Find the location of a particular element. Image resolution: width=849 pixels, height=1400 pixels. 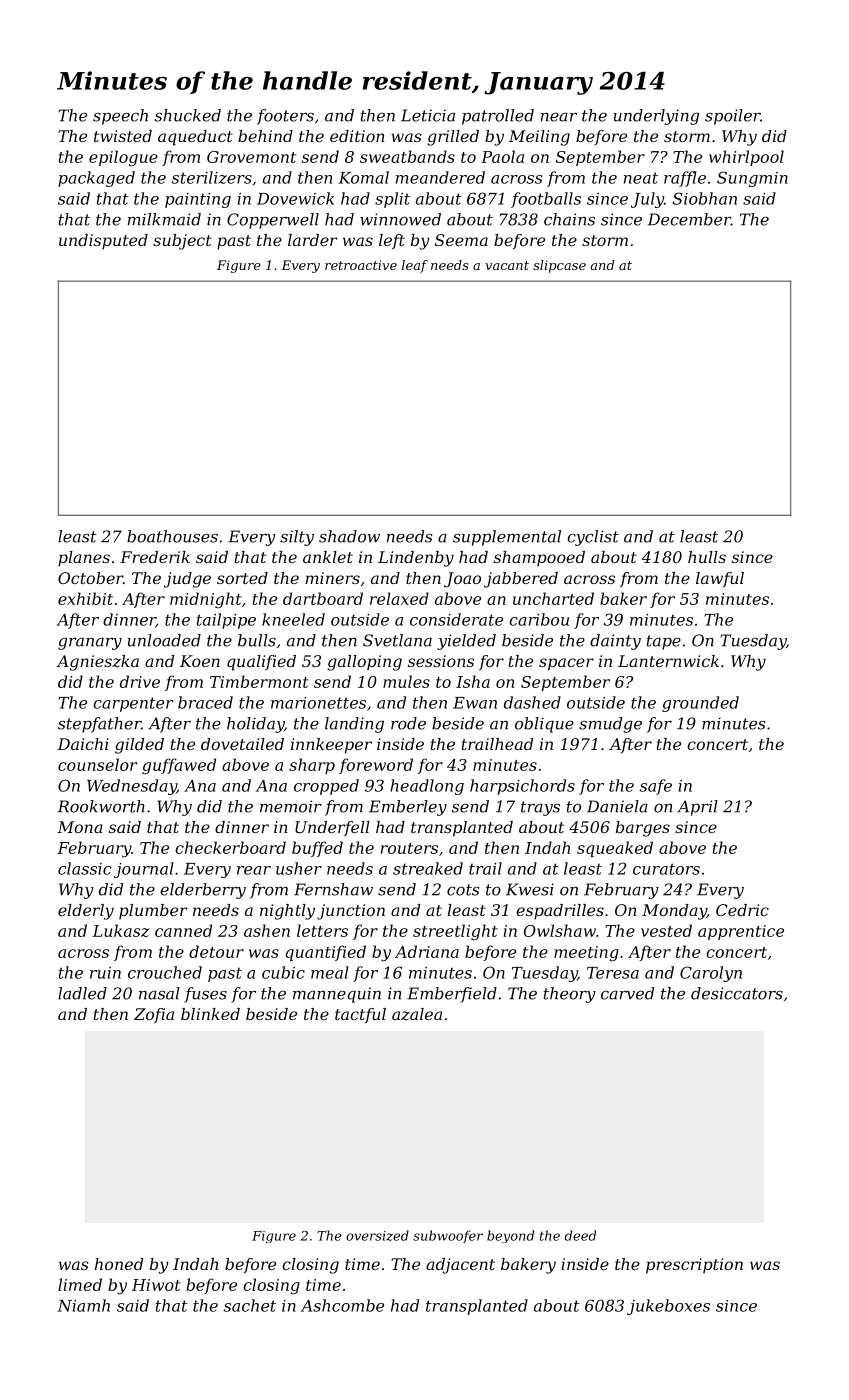

lawful is located at coordinates (720, 579).
